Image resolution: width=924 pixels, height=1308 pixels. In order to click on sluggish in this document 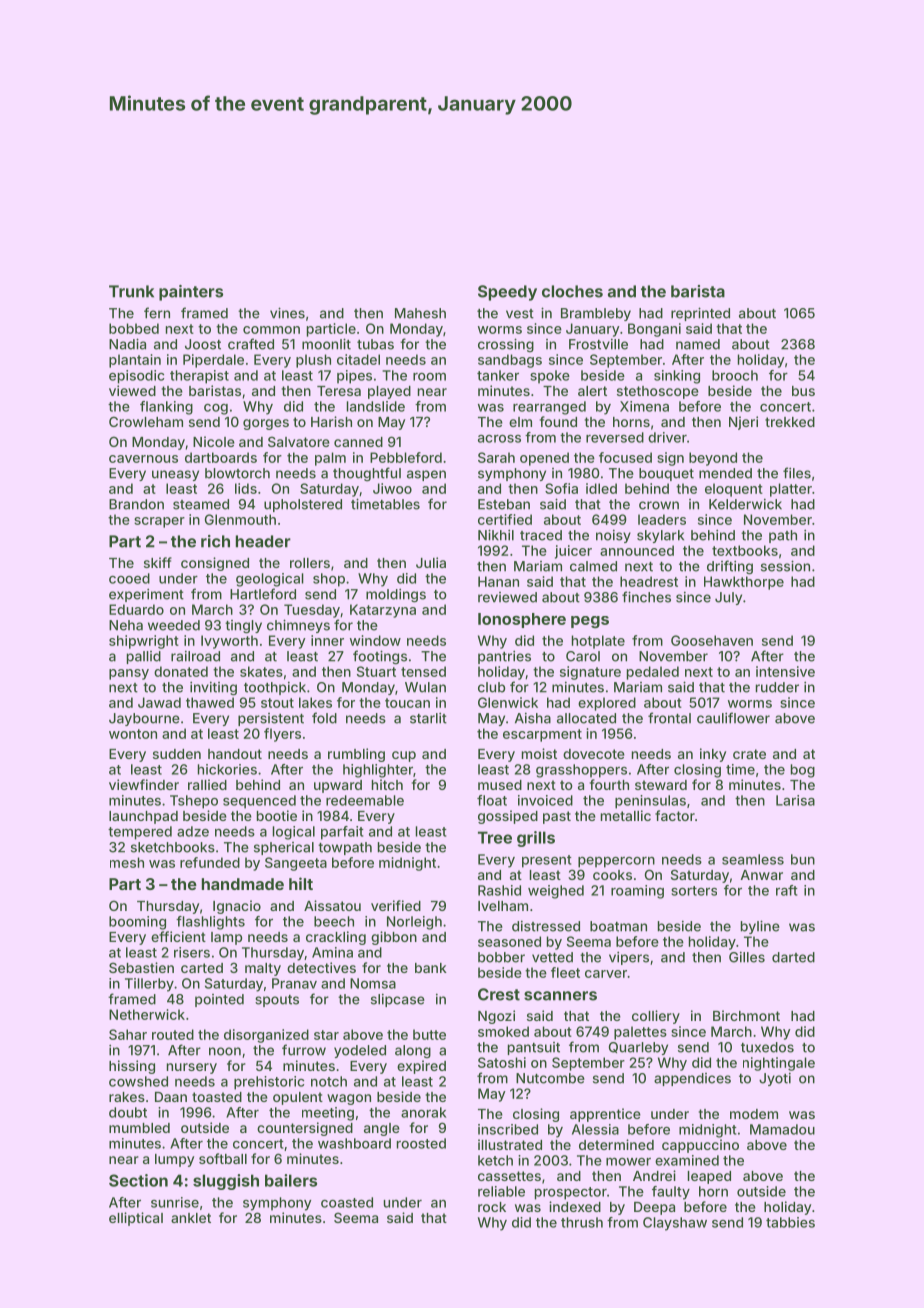, I will do `click(226, 1182)`.
